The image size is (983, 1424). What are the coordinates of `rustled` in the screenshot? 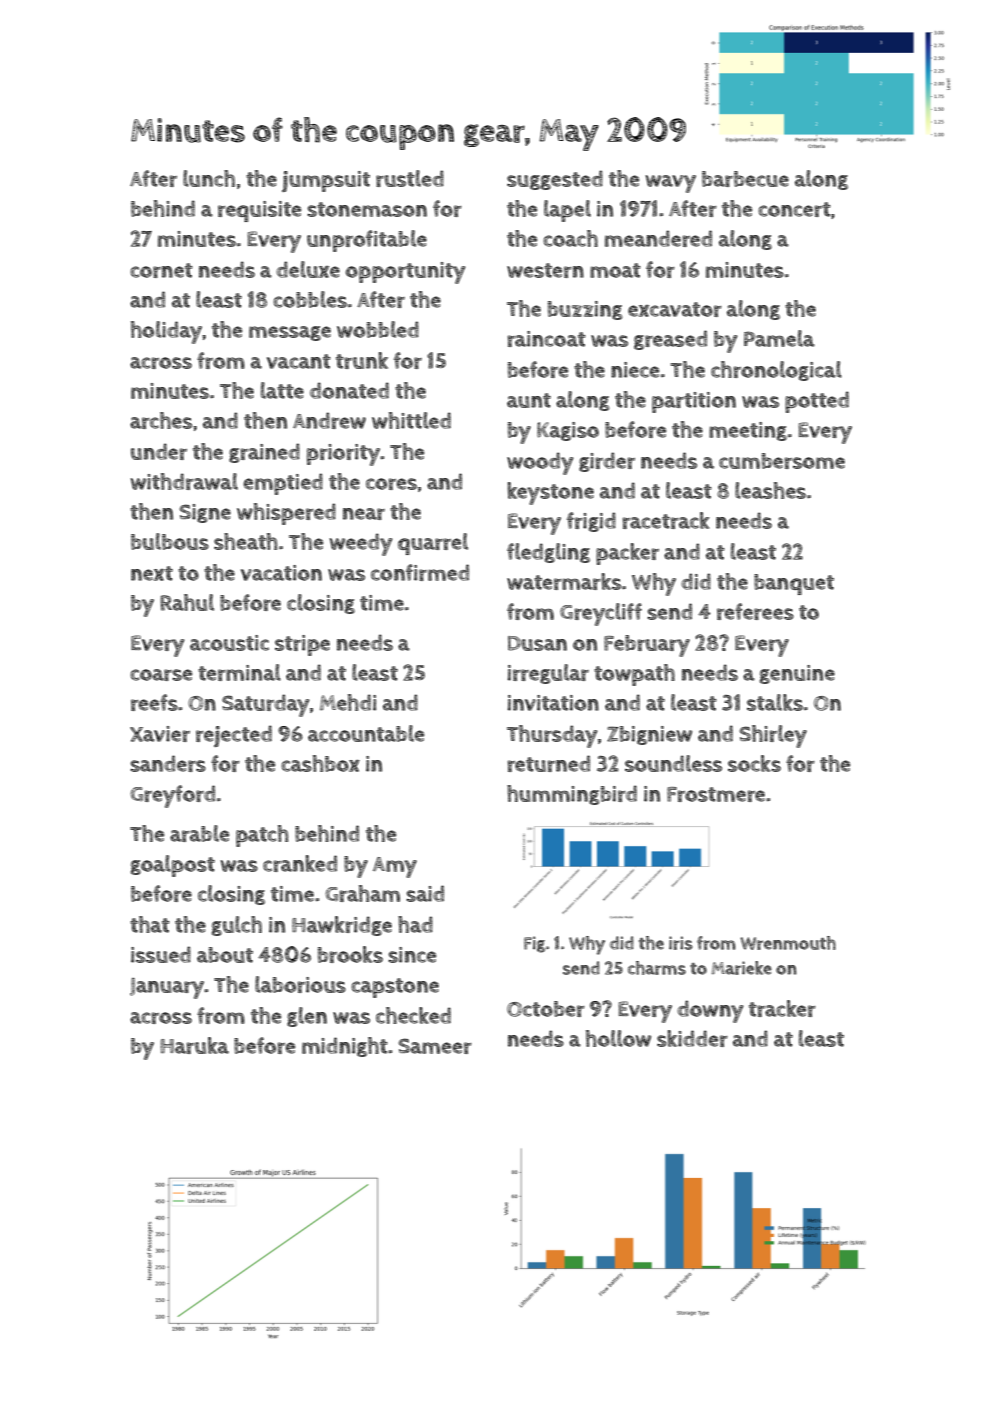 It's located at (410, 178).
